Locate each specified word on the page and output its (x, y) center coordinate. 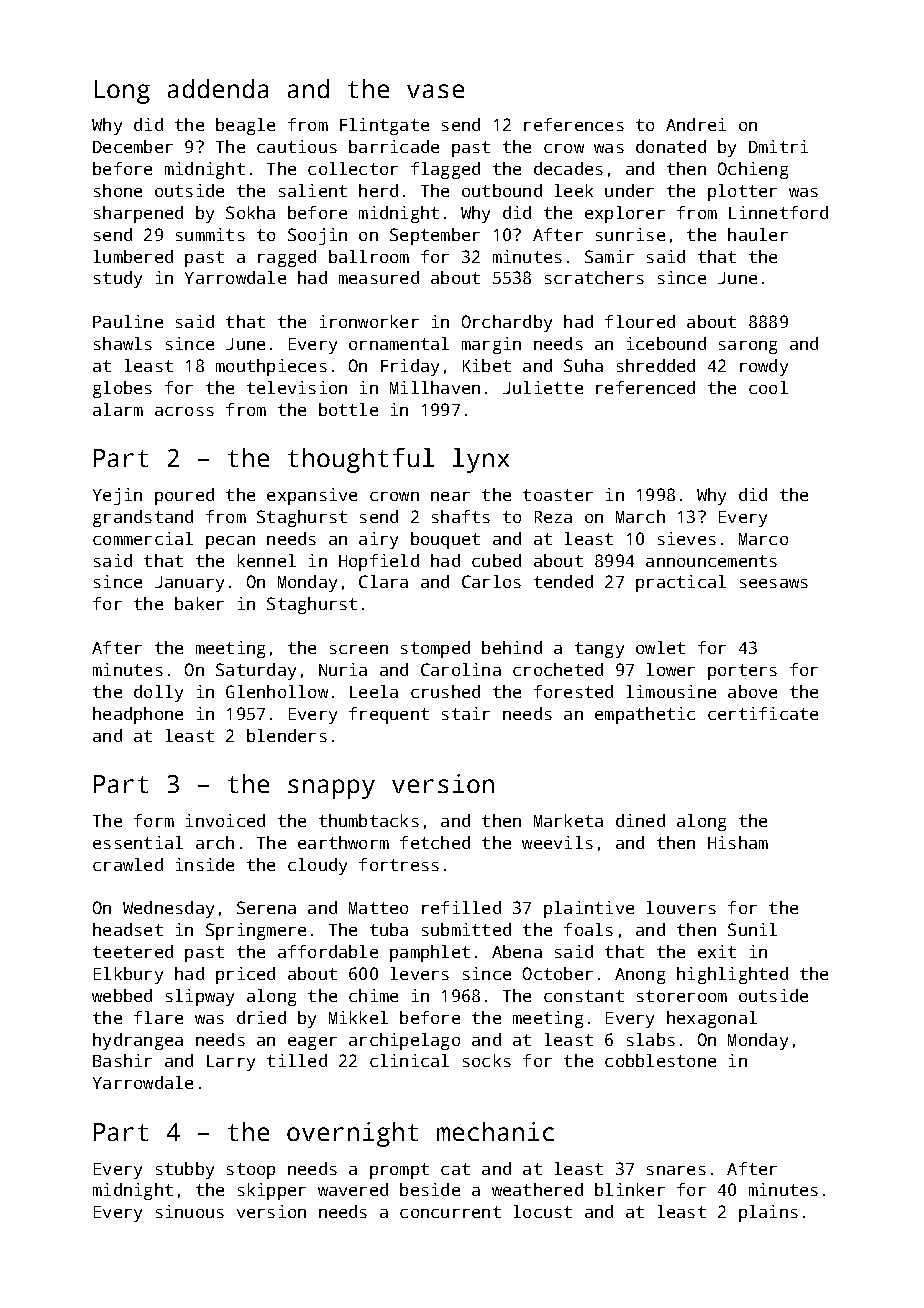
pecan (230, 542)
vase (435, 91)
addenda (218, 88)
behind (512, 647)
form (154, 820)
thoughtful (361, 460)
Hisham (738, 842)
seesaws (774, 583)
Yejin (117, 496)
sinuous (190, 1211)
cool (768, 387)
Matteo (378, 908)
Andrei (696, 124)
